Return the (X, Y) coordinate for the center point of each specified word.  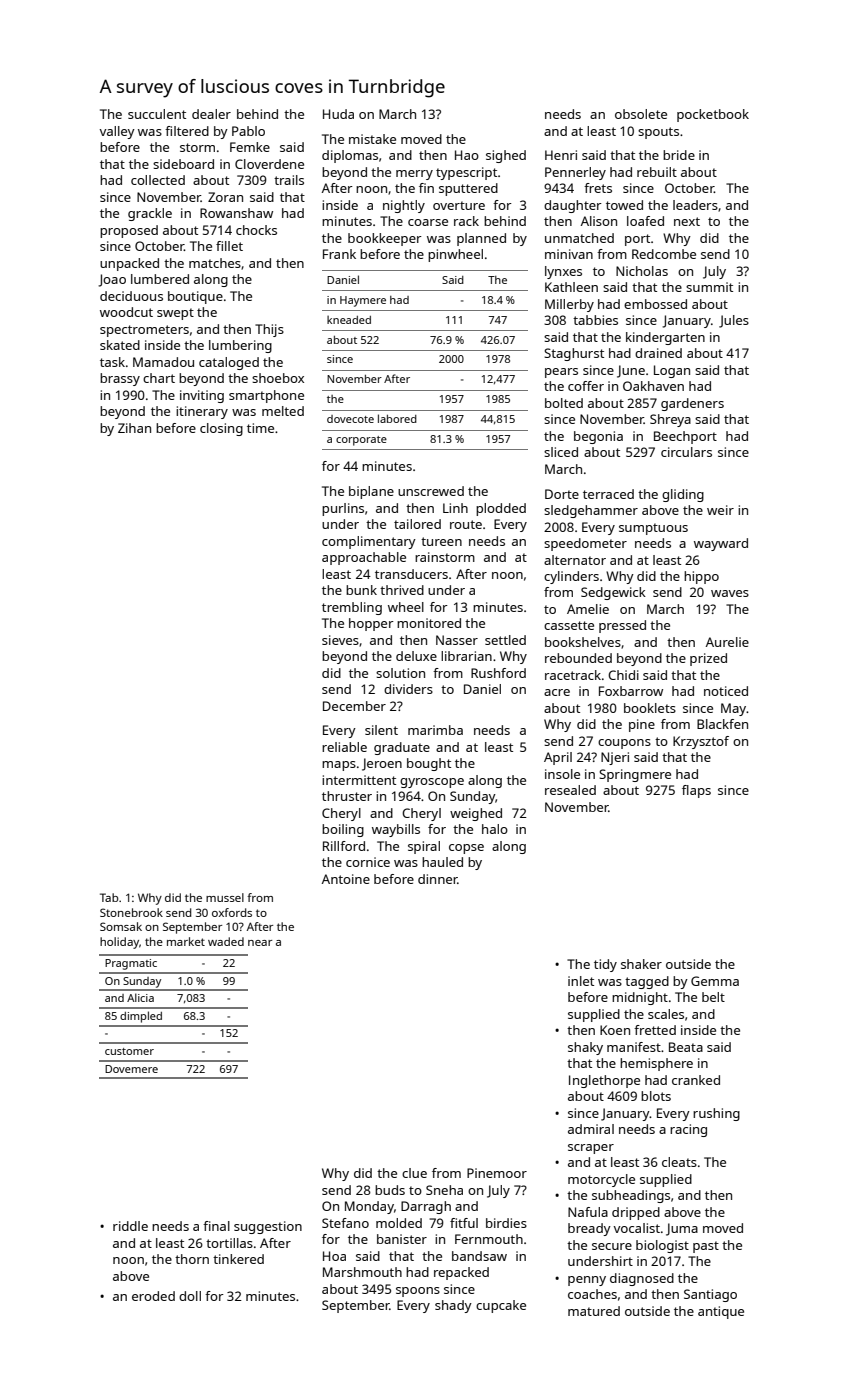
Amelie (588, 609)
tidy (605, 965)
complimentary (369, 542)
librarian (466, 656)
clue (414, 1173)
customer (129, 1051)
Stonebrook (131, 912)
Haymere (363, 301)
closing (221, 429)
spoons (418, 1292)
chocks (256, 230)
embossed (655, 304)
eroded (153, 1296)
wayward (721, 544)
